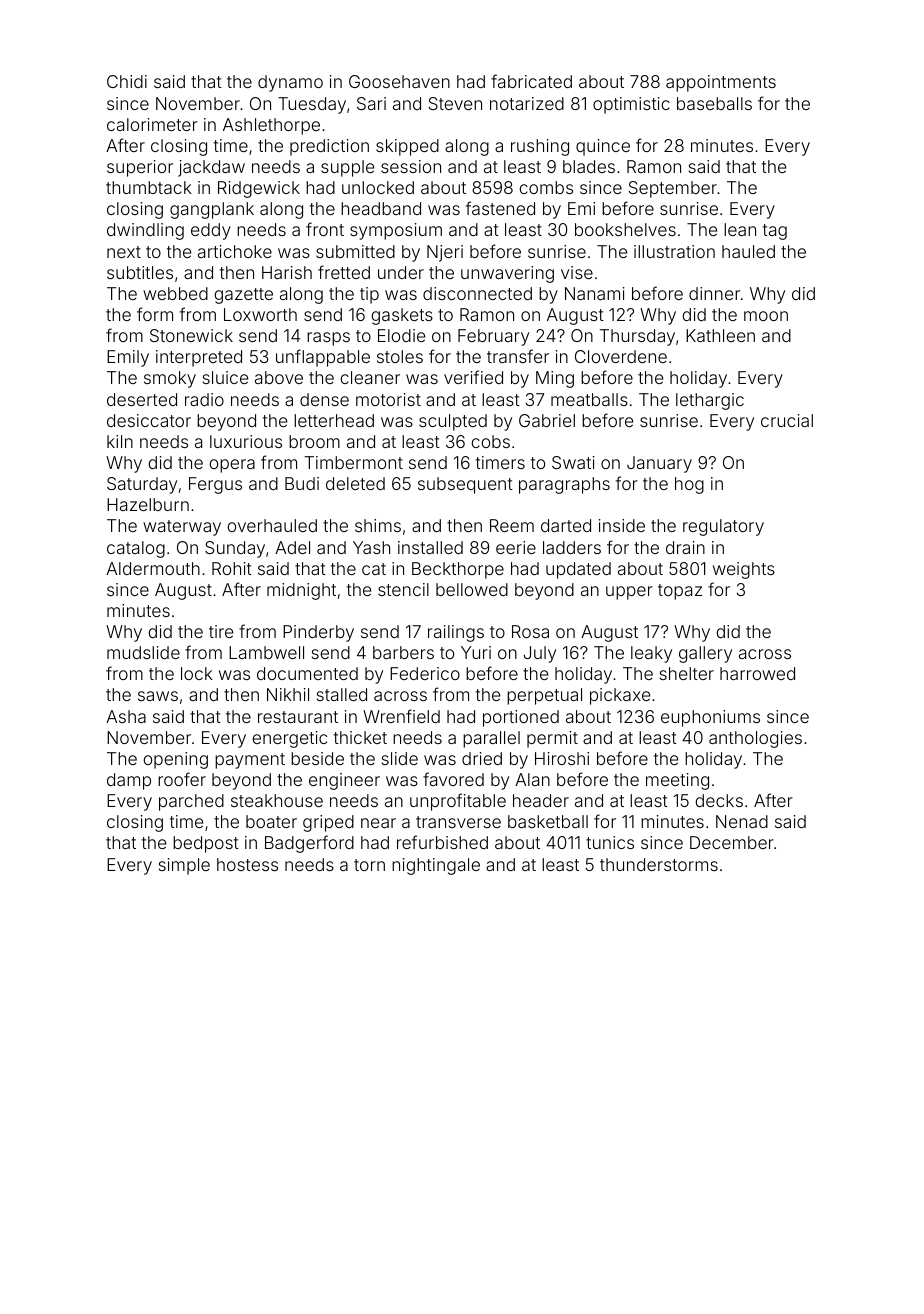  Describe the element at coordinates (399, 81) in the screenshot. I see `Goosehaven` at that location.
